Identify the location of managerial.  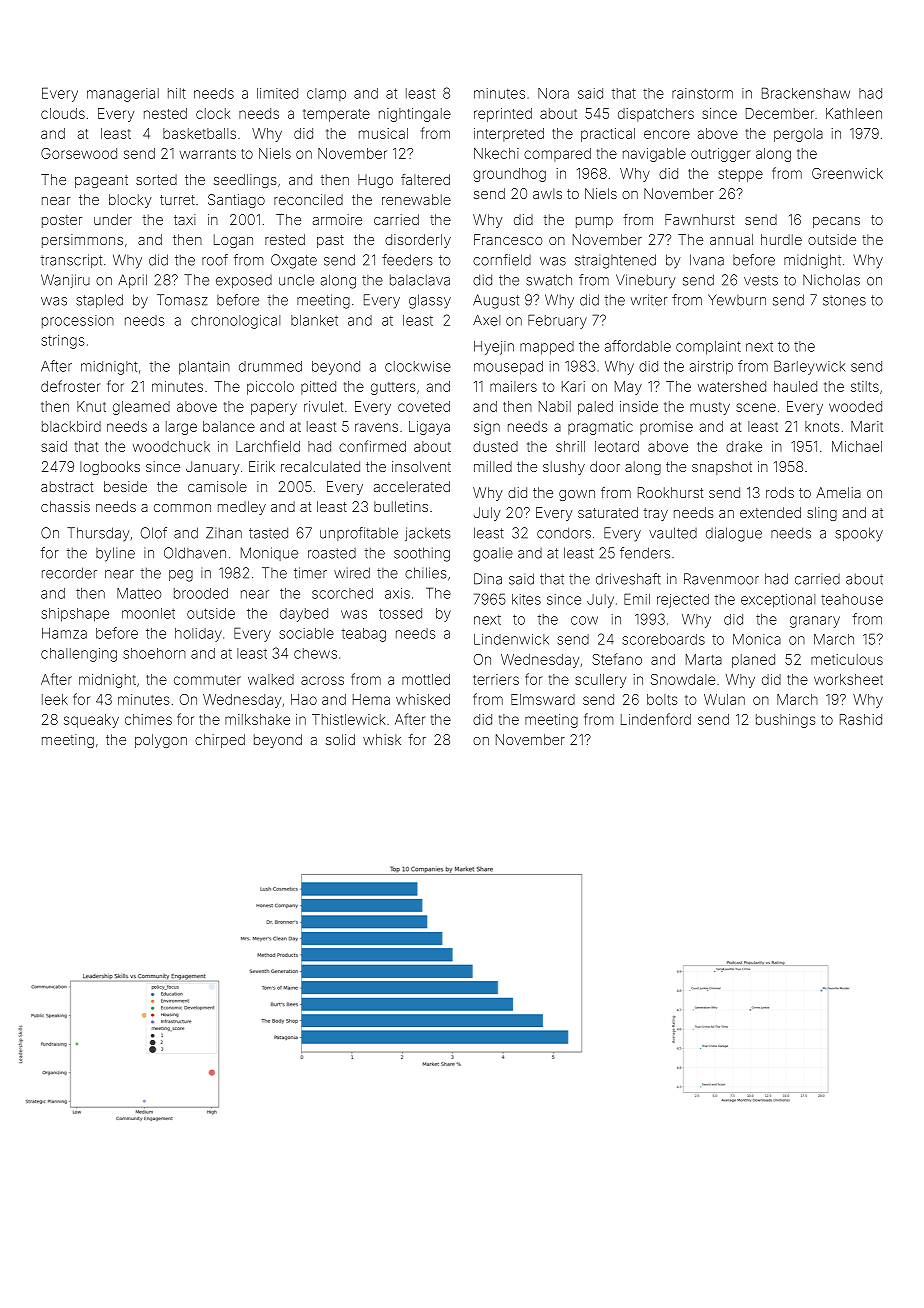
(123, 95).
